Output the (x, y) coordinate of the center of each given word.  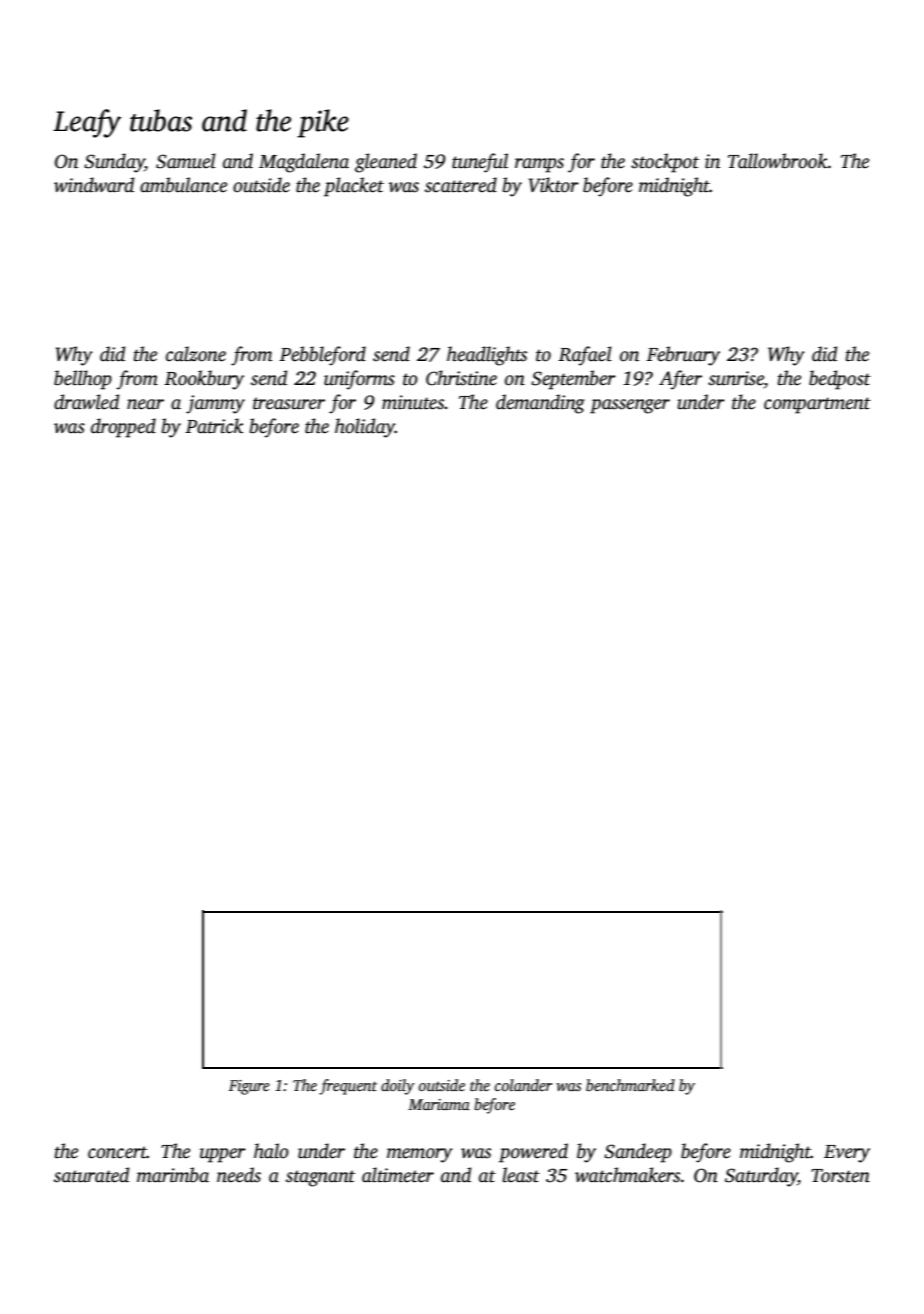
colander (523, 1085)
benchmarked (630, 1085)
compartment (817, 405)
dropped (123, 428)
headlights (487, 356)
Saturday (761, 1177)
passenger (630, 406)
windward (94, 185)
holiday (365, 428)
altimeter (398, 1175)
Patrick (214, 426)
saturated (91, 1175)
